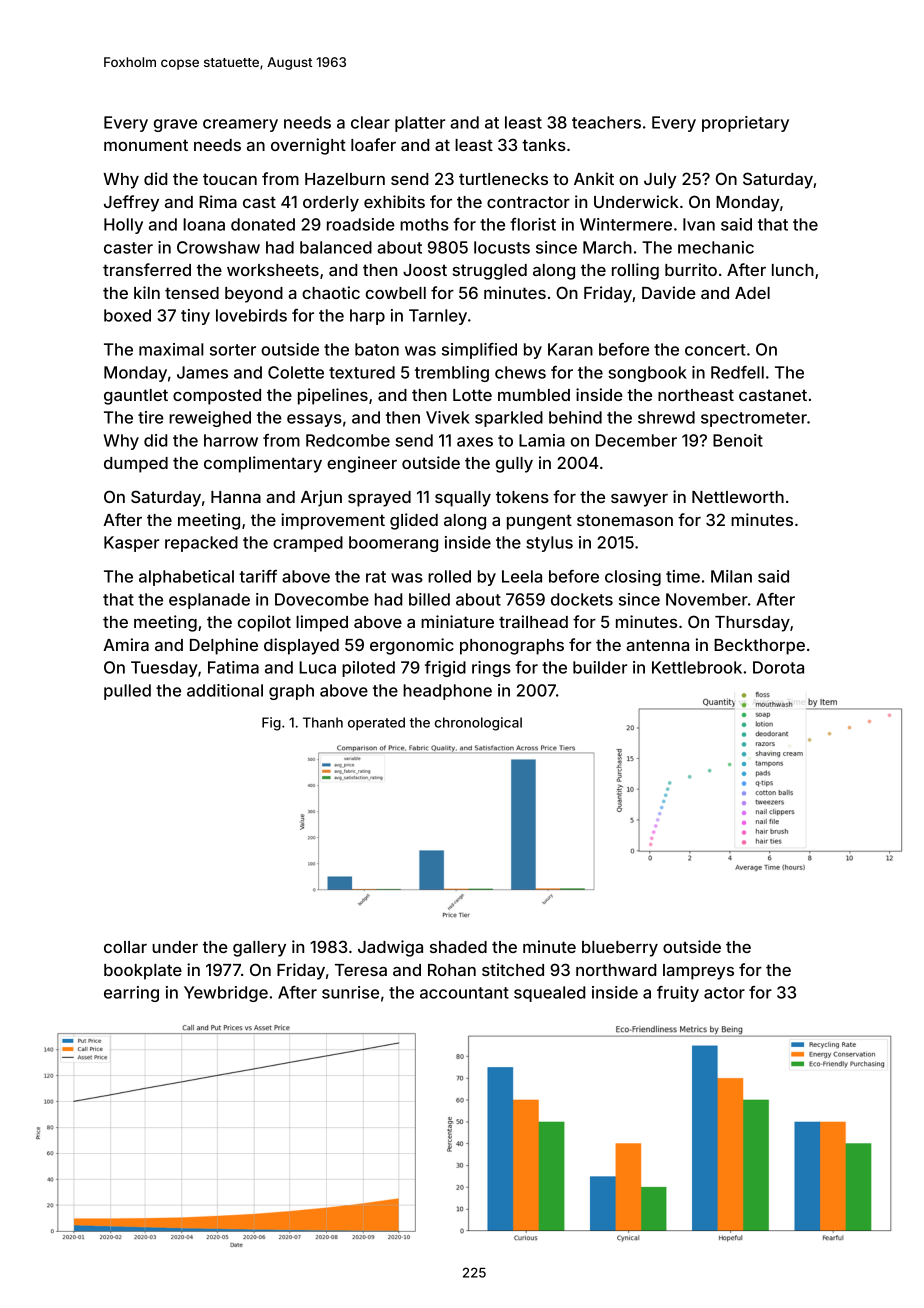 The image size is (924, 1308). I want to click on Thanh, so click(323, 722).
